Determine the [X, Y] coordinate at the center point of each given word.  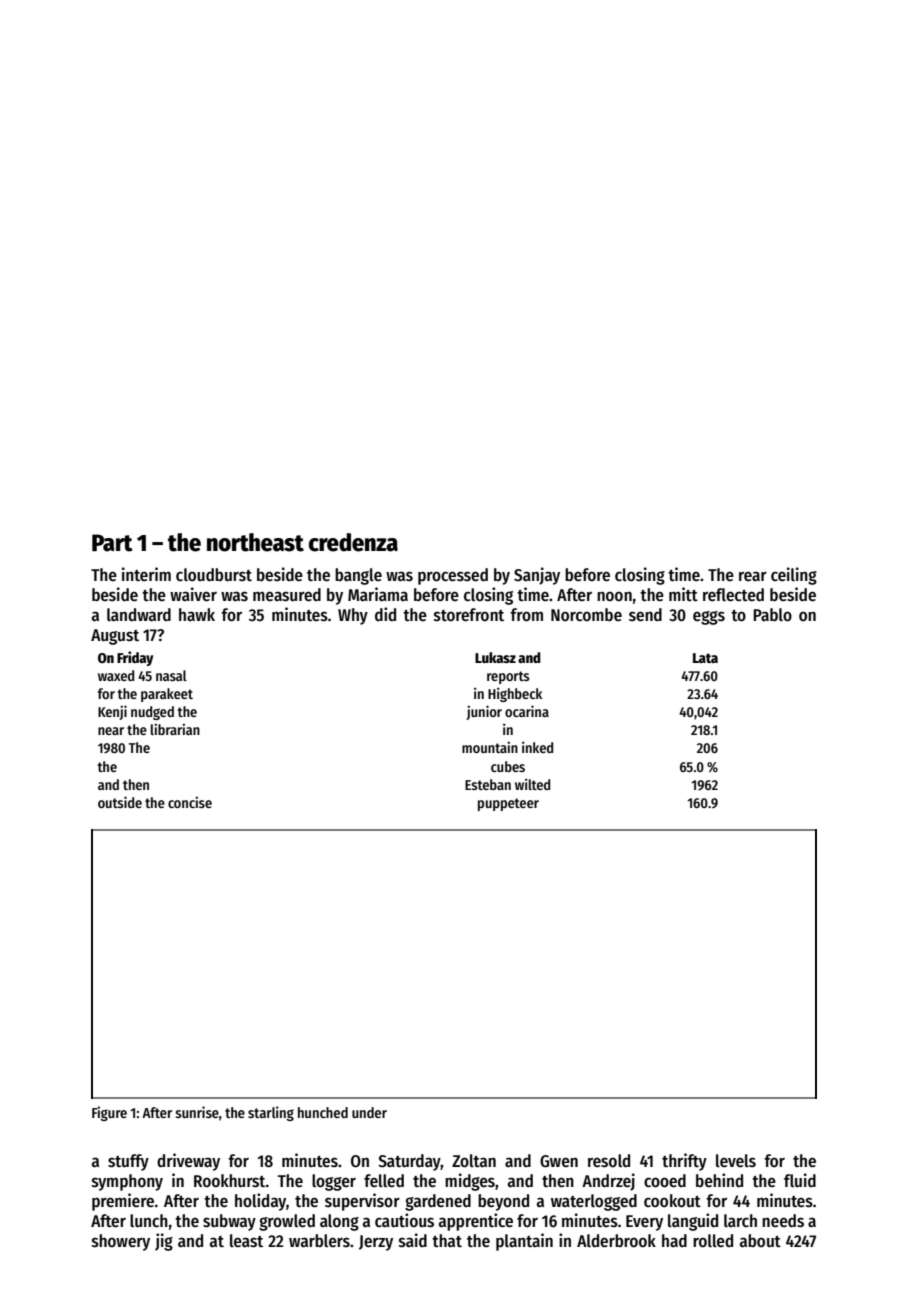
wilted [532, 784]
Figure [109, 1113]
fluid [800, 1180]
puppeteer [508, 804]
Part [112, 543]
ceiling [794, 576]
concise [190, 802]
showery [121, 1242]
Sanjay [537, 576]
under [369, 1112]
